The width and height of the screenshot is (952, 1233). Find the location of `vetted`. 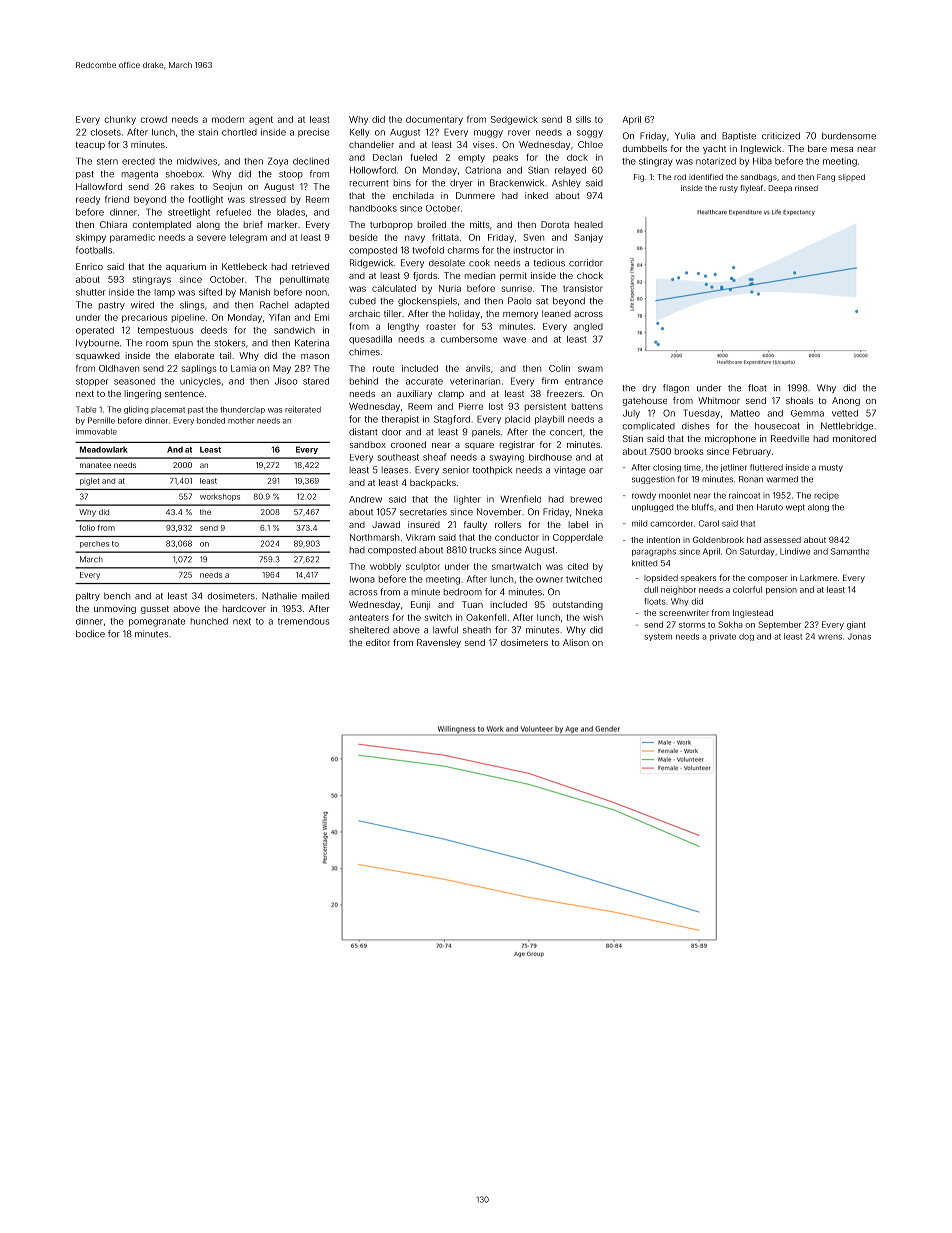

vetted is located at coordinates (845, 413).
